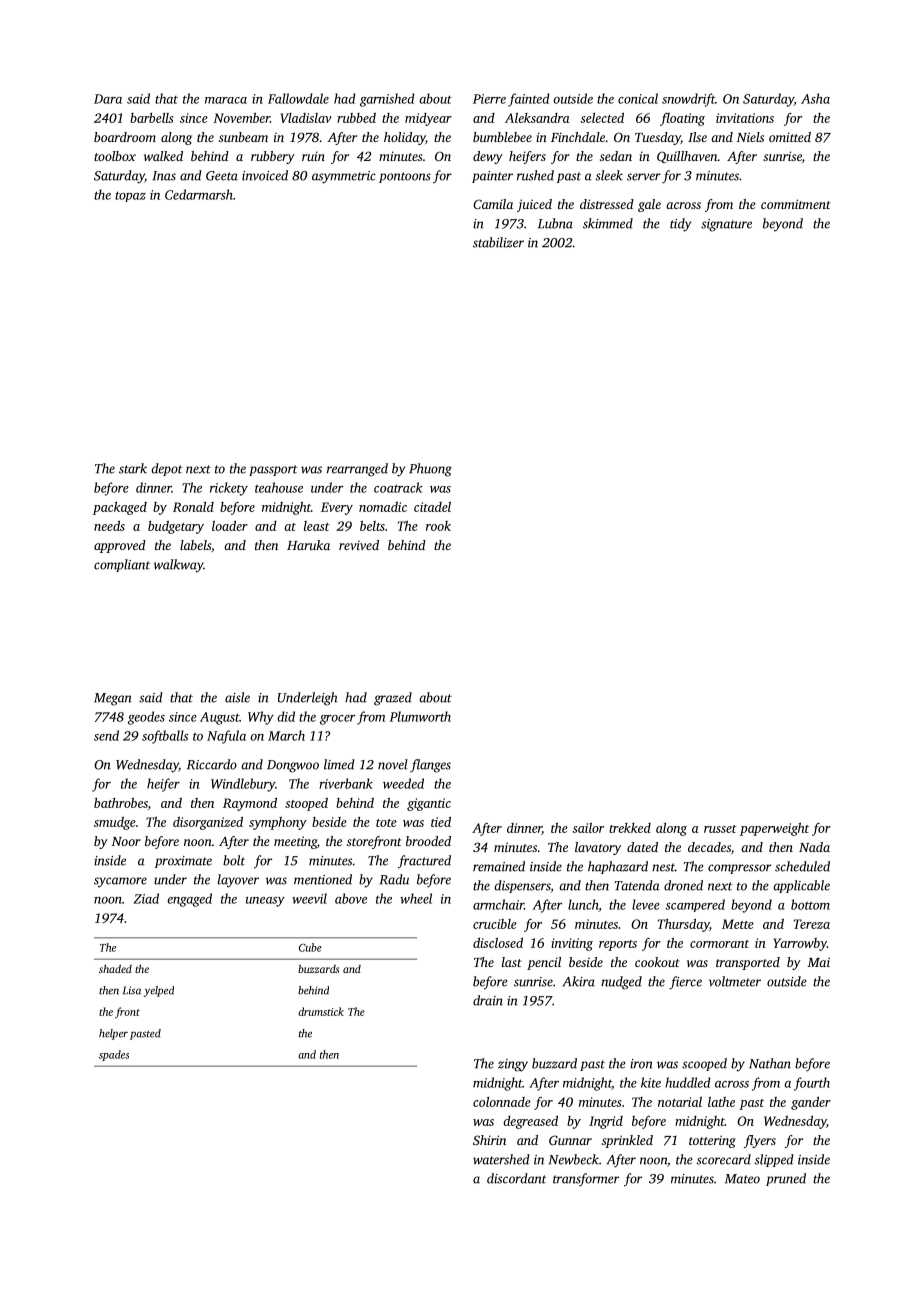 Image resolution: width=924 pixels, height=1308 pixels. What do you see at coordinates (616, 156) in the screenshot?
I see `sedan` at bounding box center [616, 156].
